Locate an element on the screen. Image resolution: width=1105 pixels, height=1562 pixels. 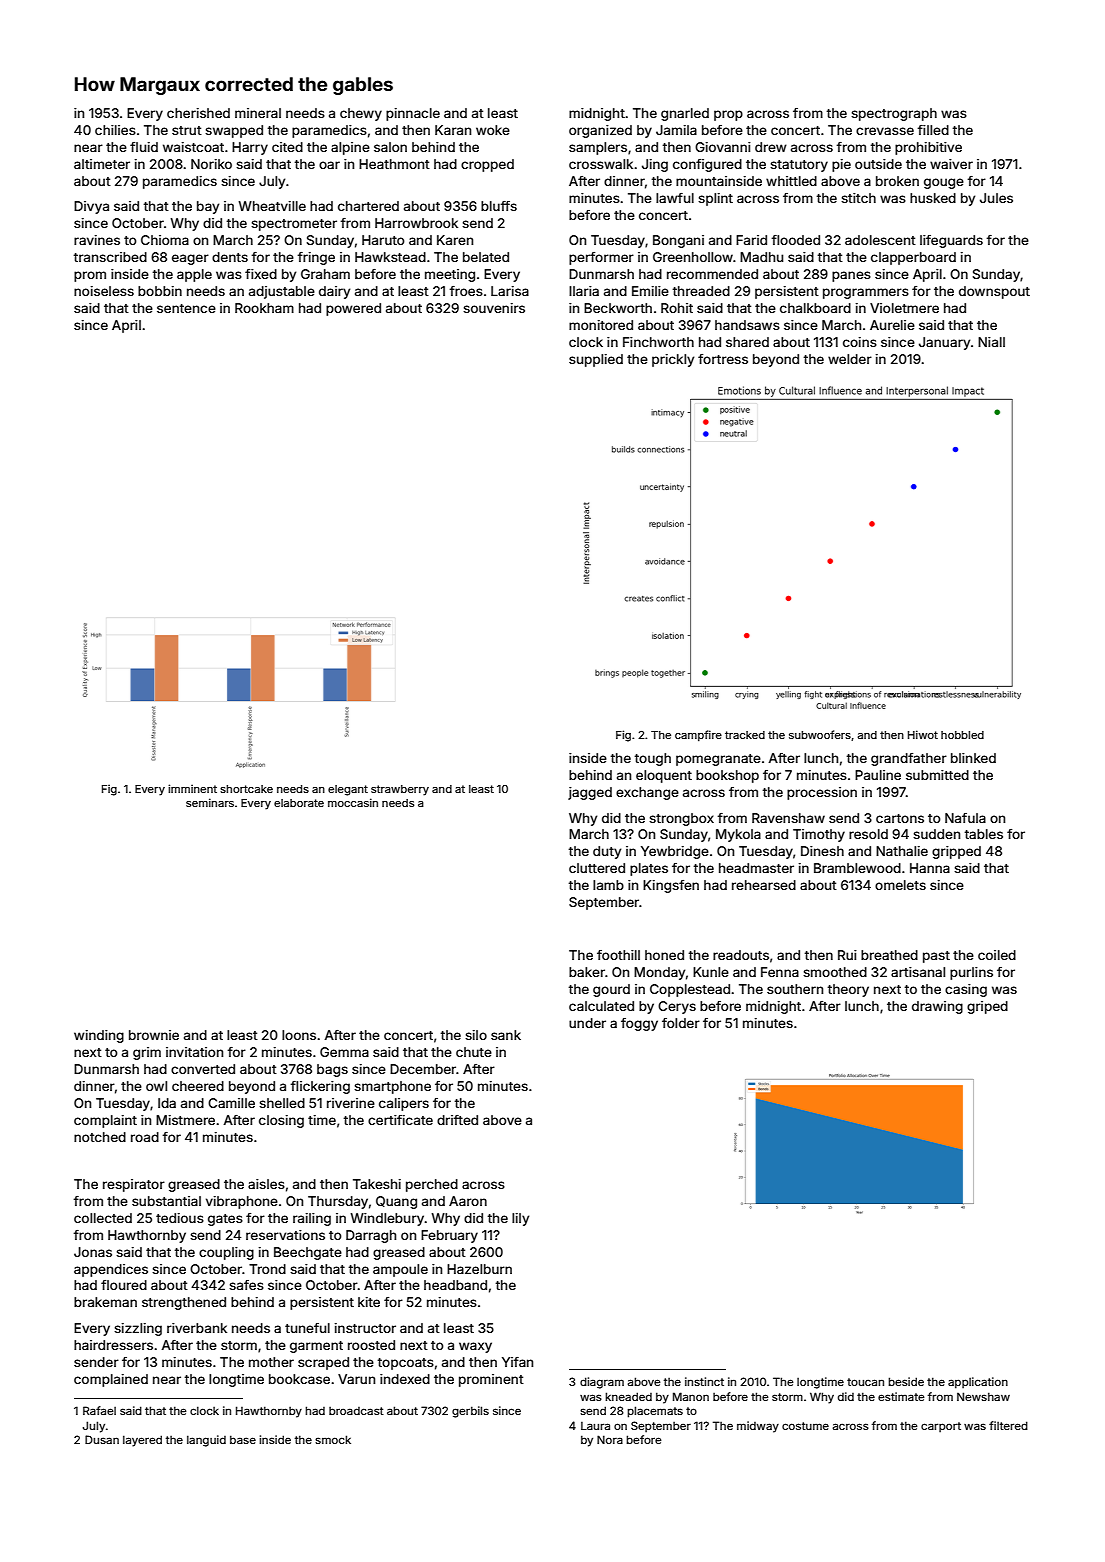
Rookham is located at coordinates (264, 308).
